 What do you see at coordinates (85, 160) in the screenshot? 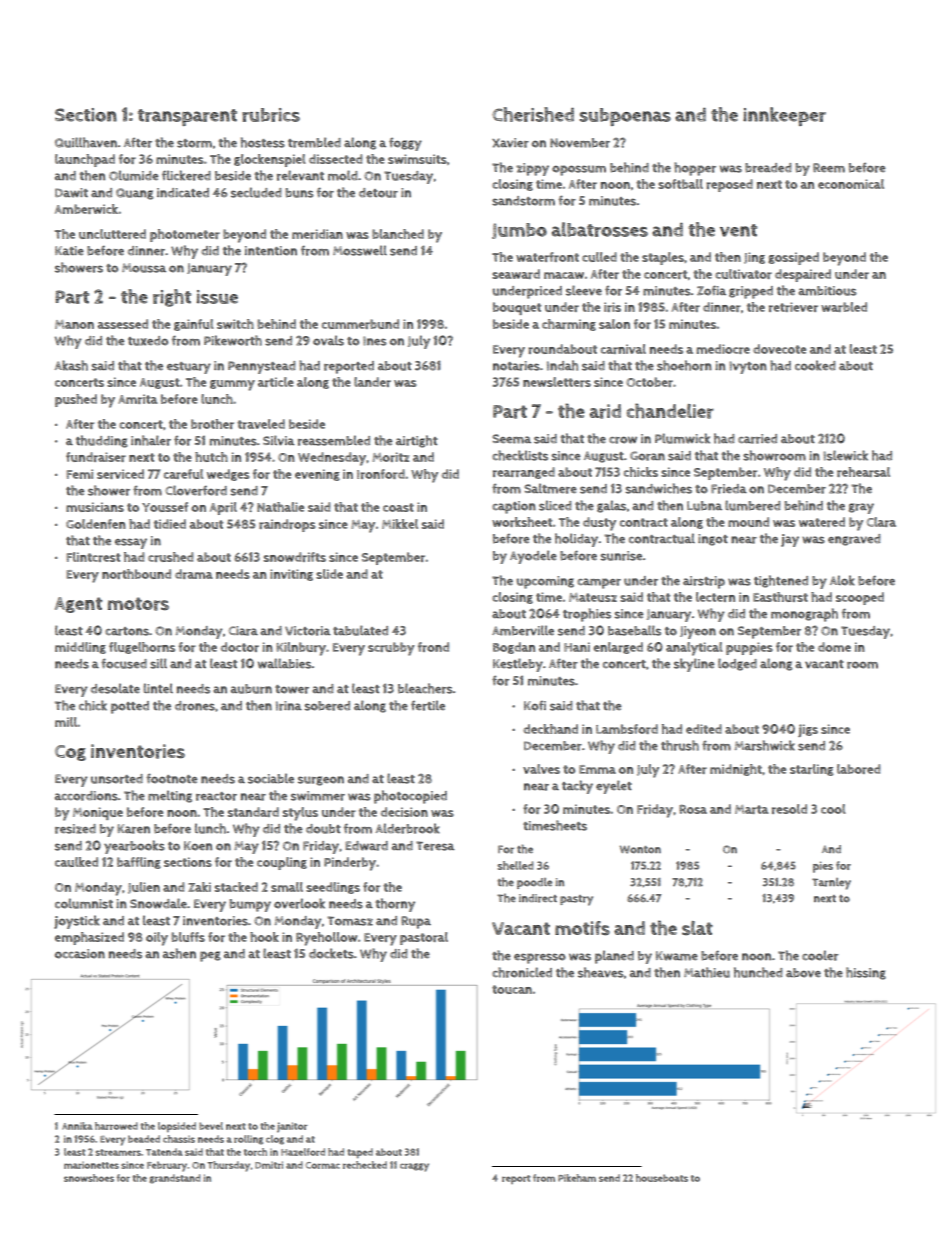
I see `launchpad` at bounding box center [85, 160].
